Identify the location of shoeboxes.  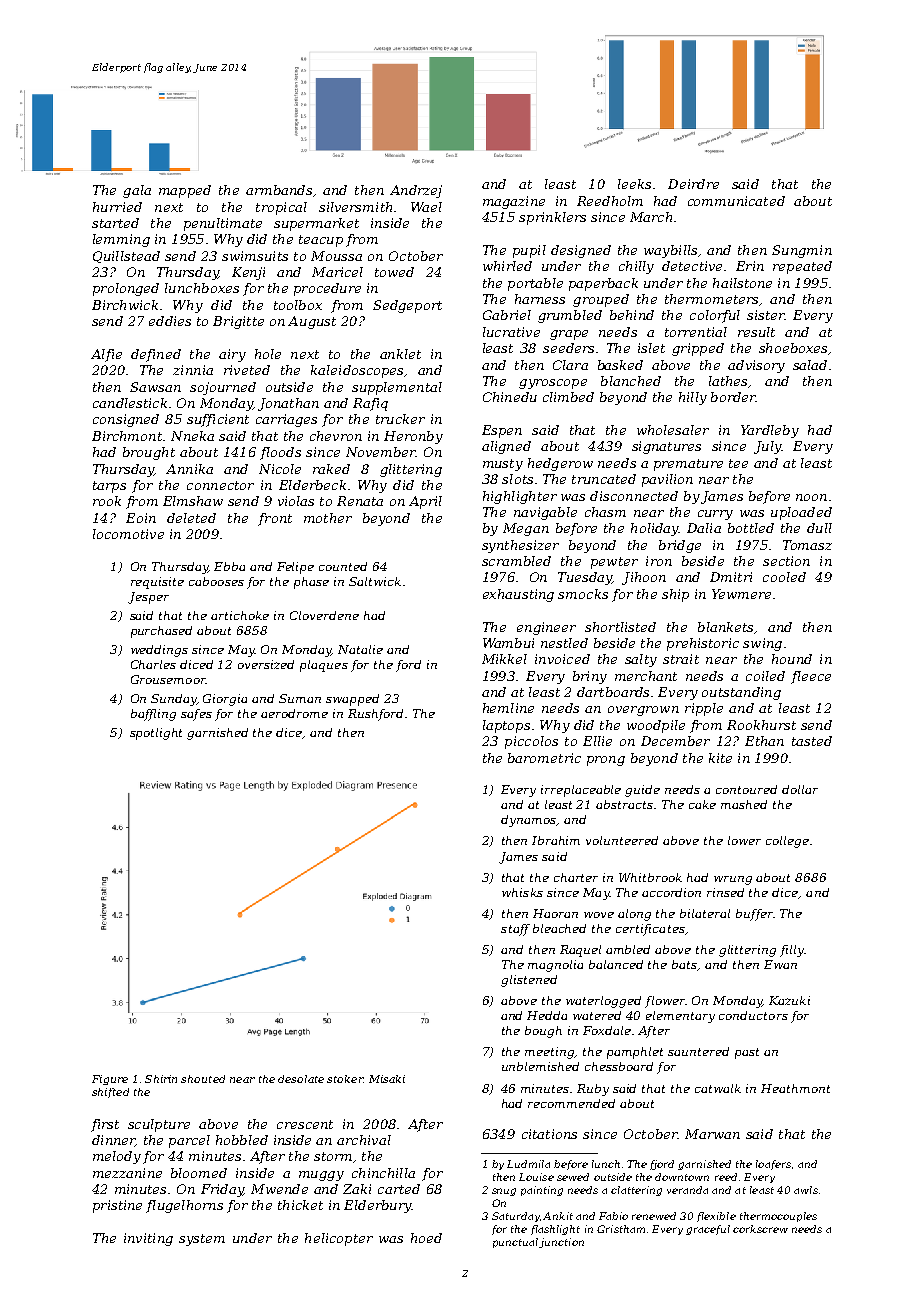
(793, 348).
